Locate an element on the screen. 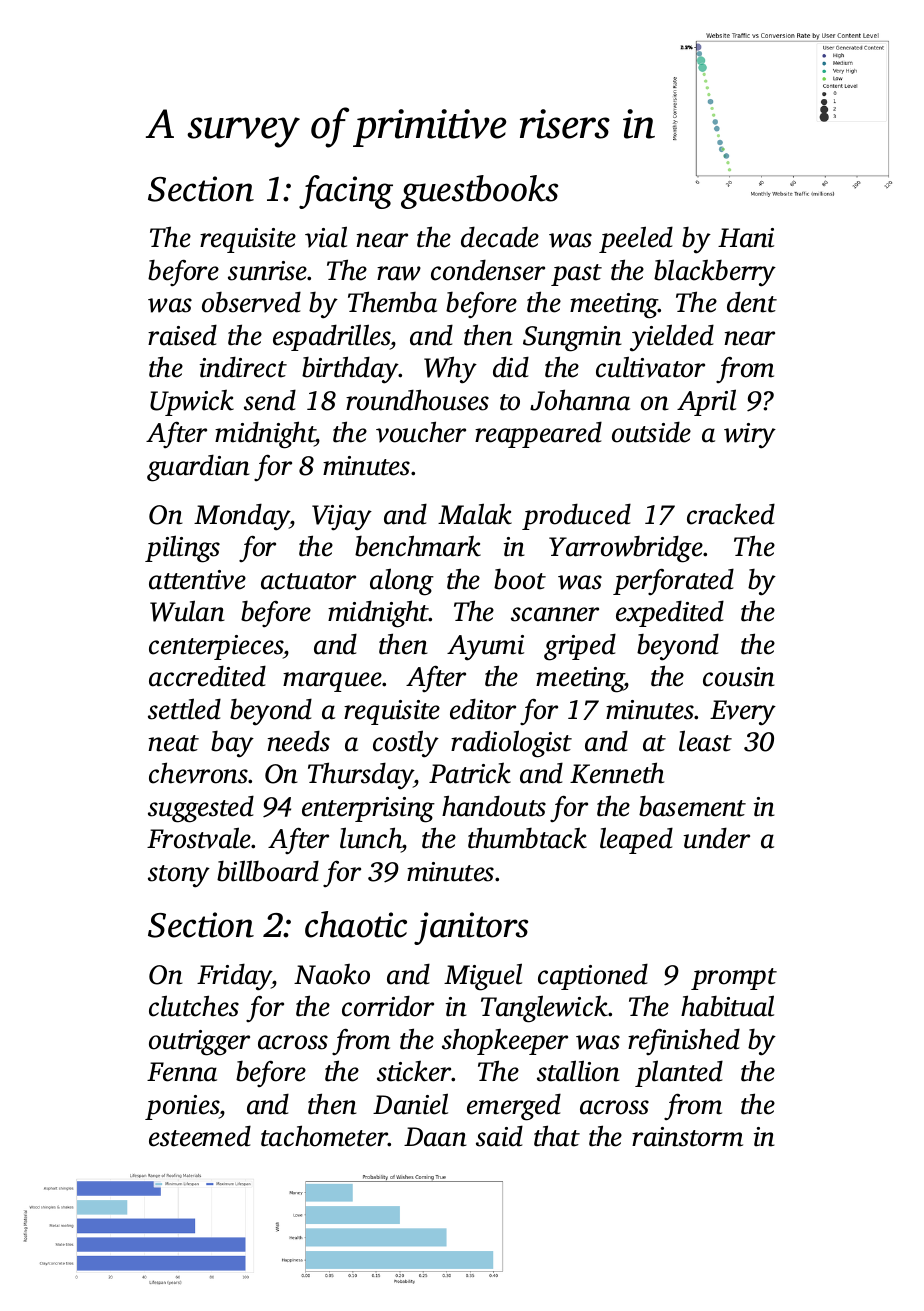 This screenshot has height=1311, width=924. outrigger is located at coordinates (199, 1043).
